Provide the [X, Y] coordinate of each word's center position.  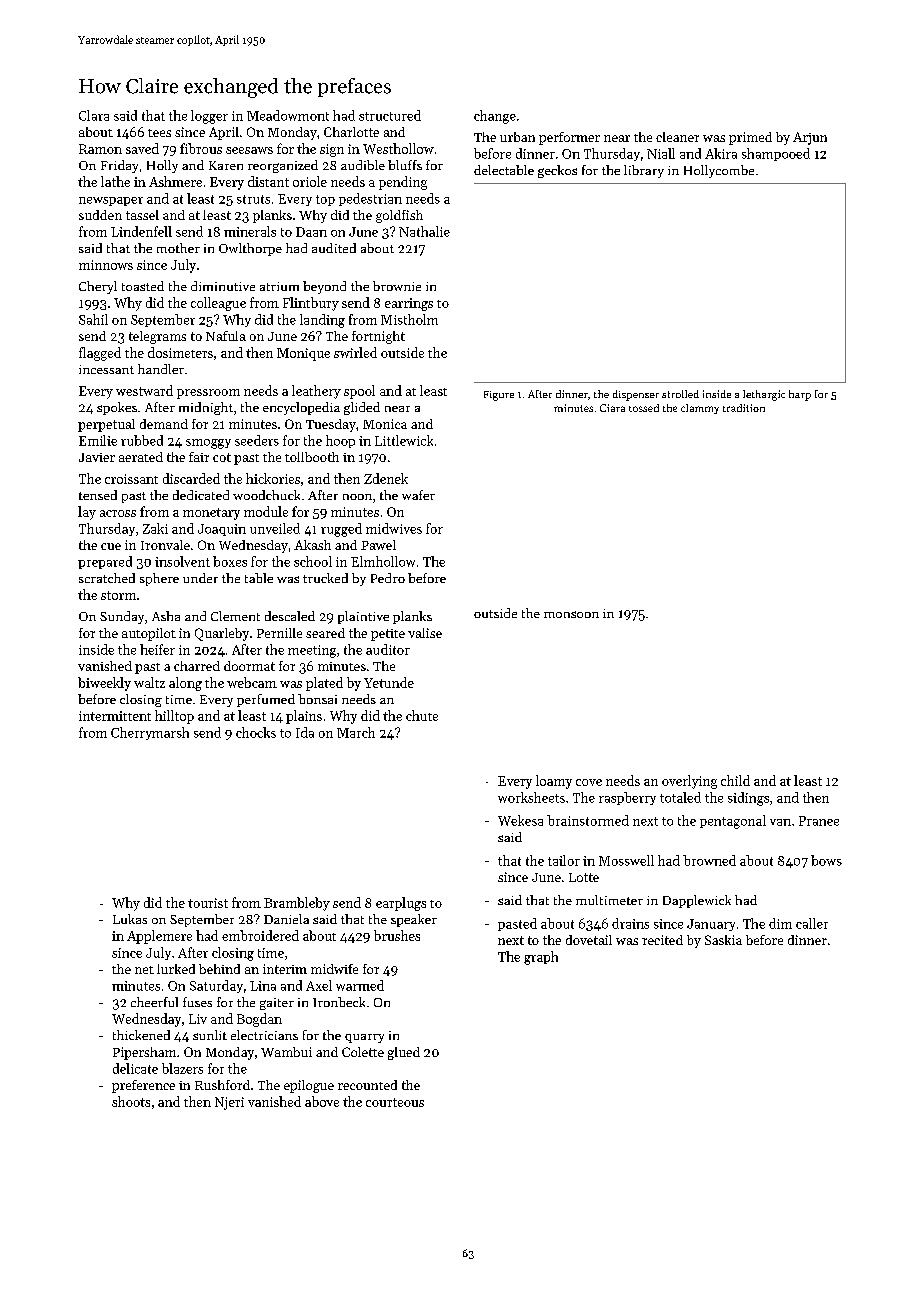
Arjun [810, 138]
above [322, 1101]
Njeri [229, 1103]
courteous [395, 1102]
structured [390, 115]
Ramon [100, 149]
